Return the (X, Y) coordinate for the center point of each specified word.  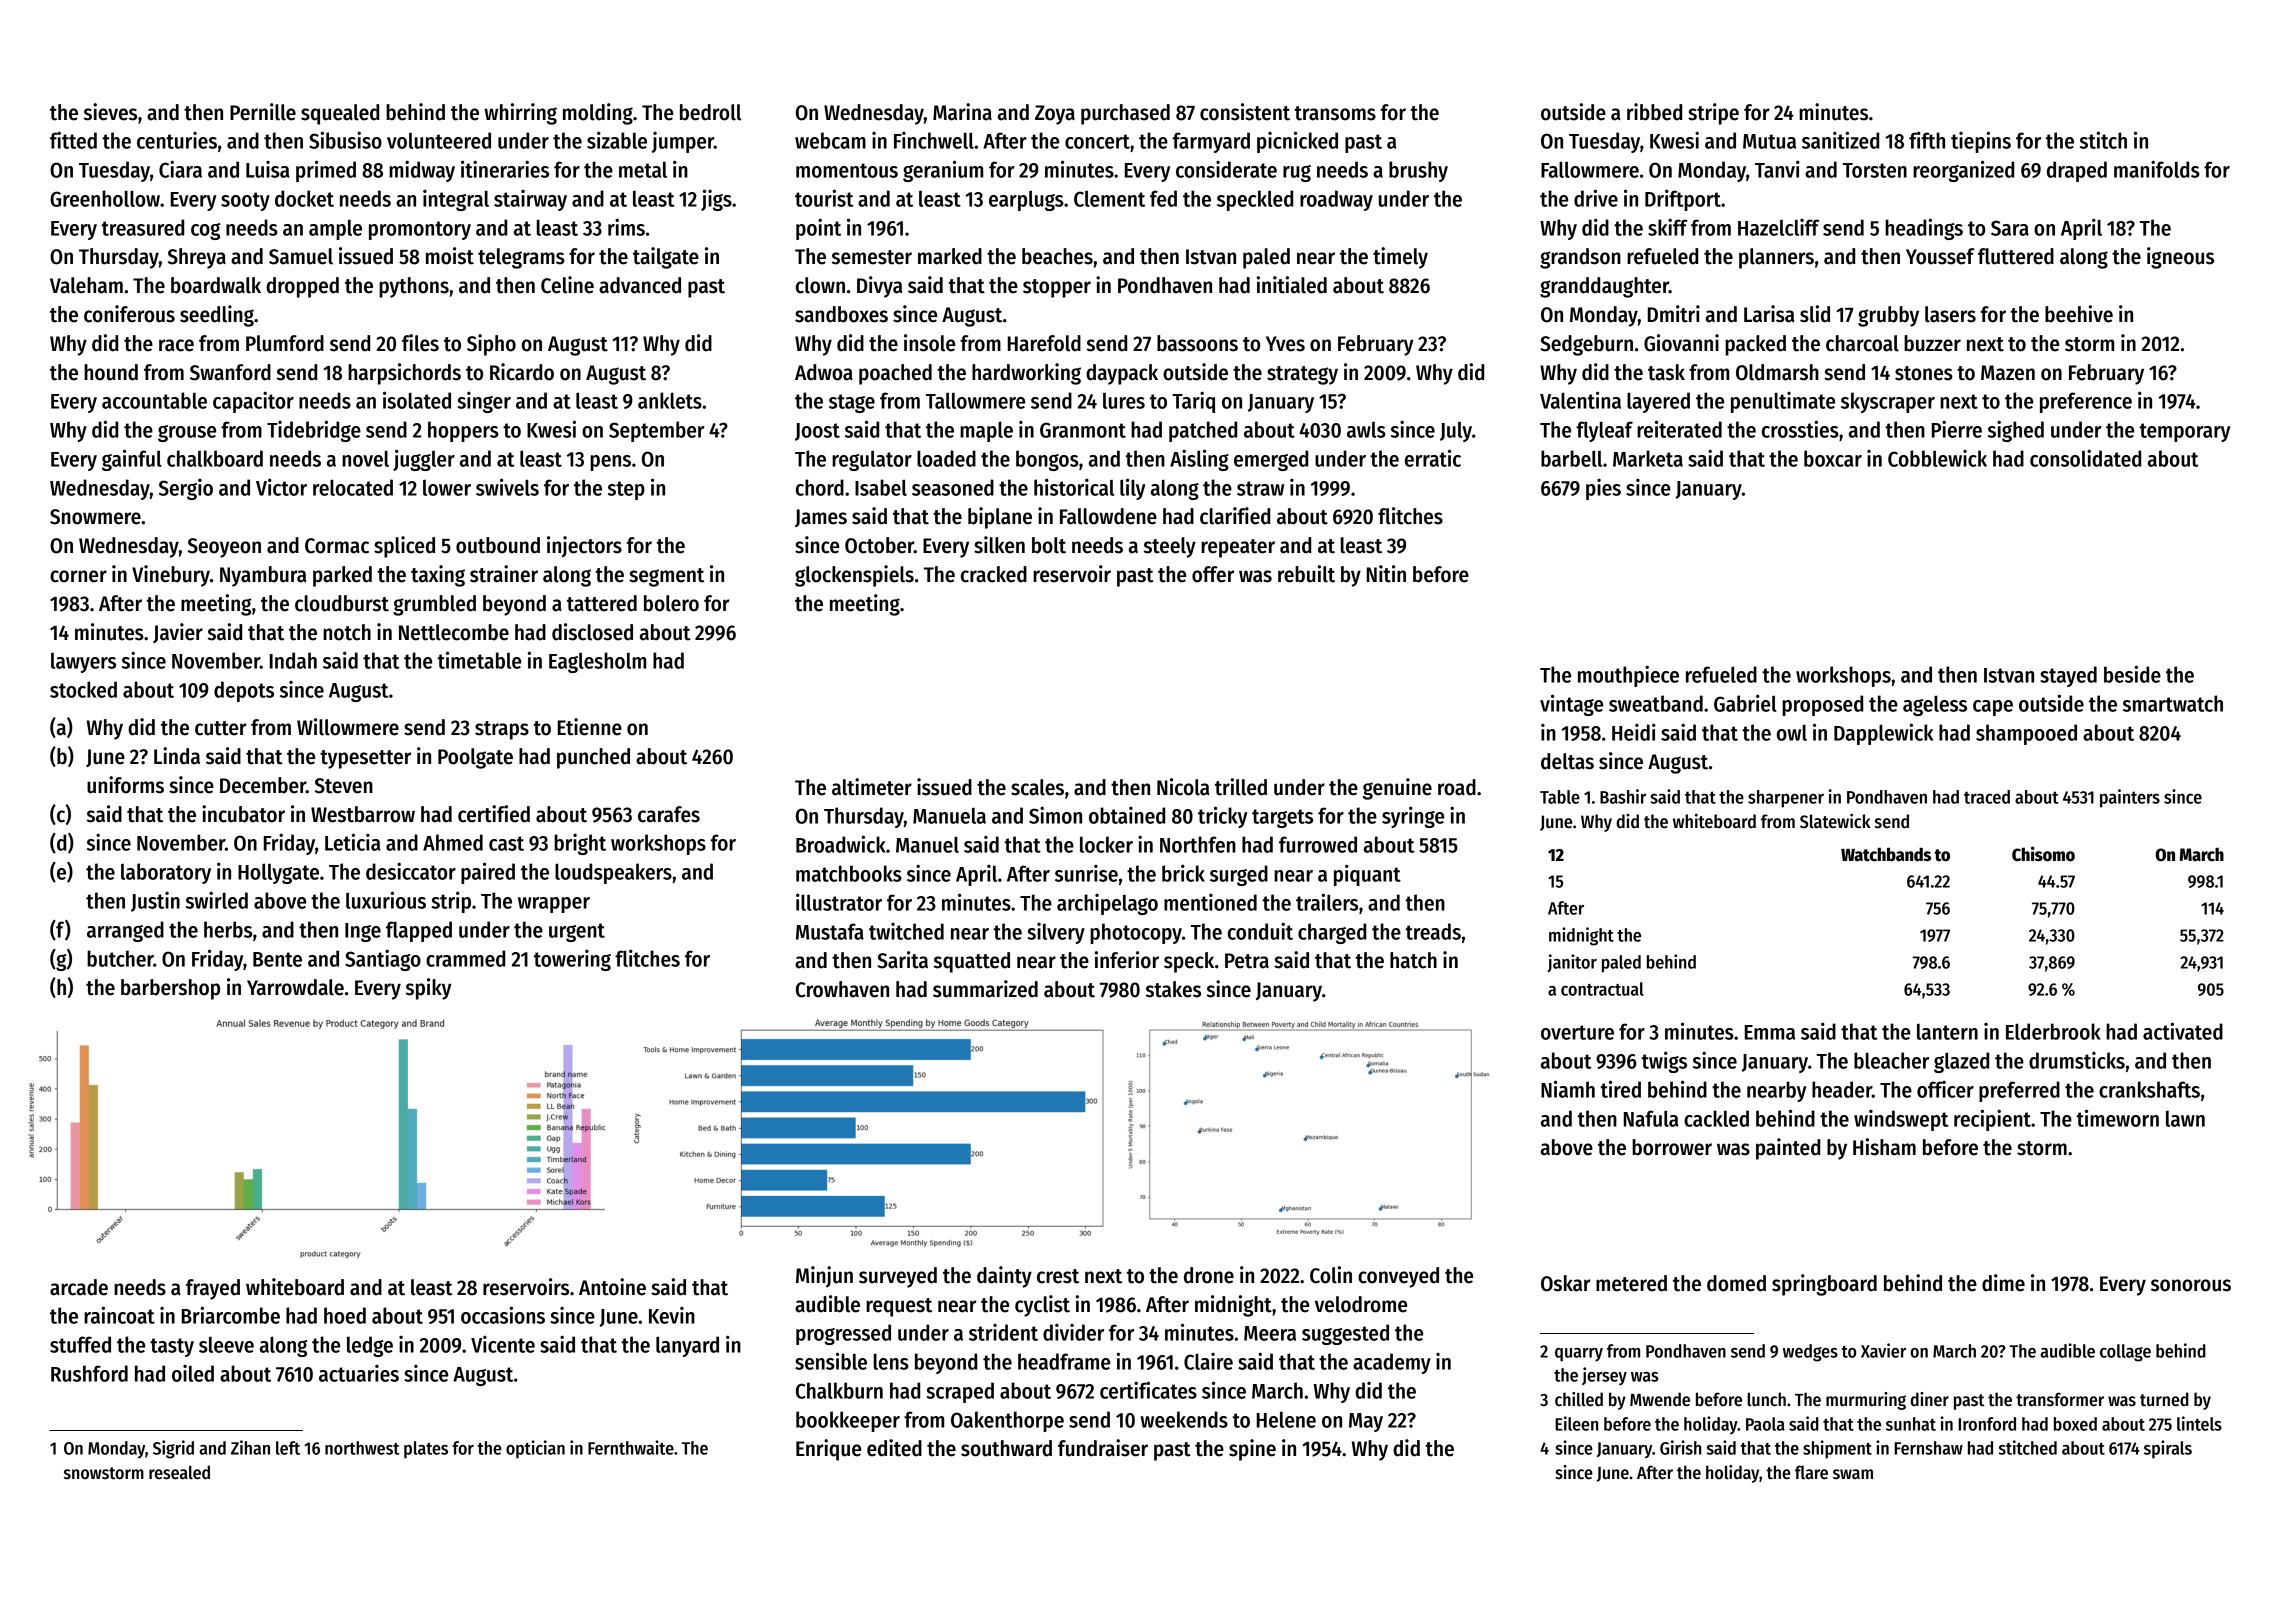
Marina (962, 112)
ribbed (1654, 112)
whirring (520, 114)
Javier (178, 633)
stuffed (80, 1344)
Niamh (1568, 1089)
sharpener (1786, 799)
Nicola (1183, 787)
